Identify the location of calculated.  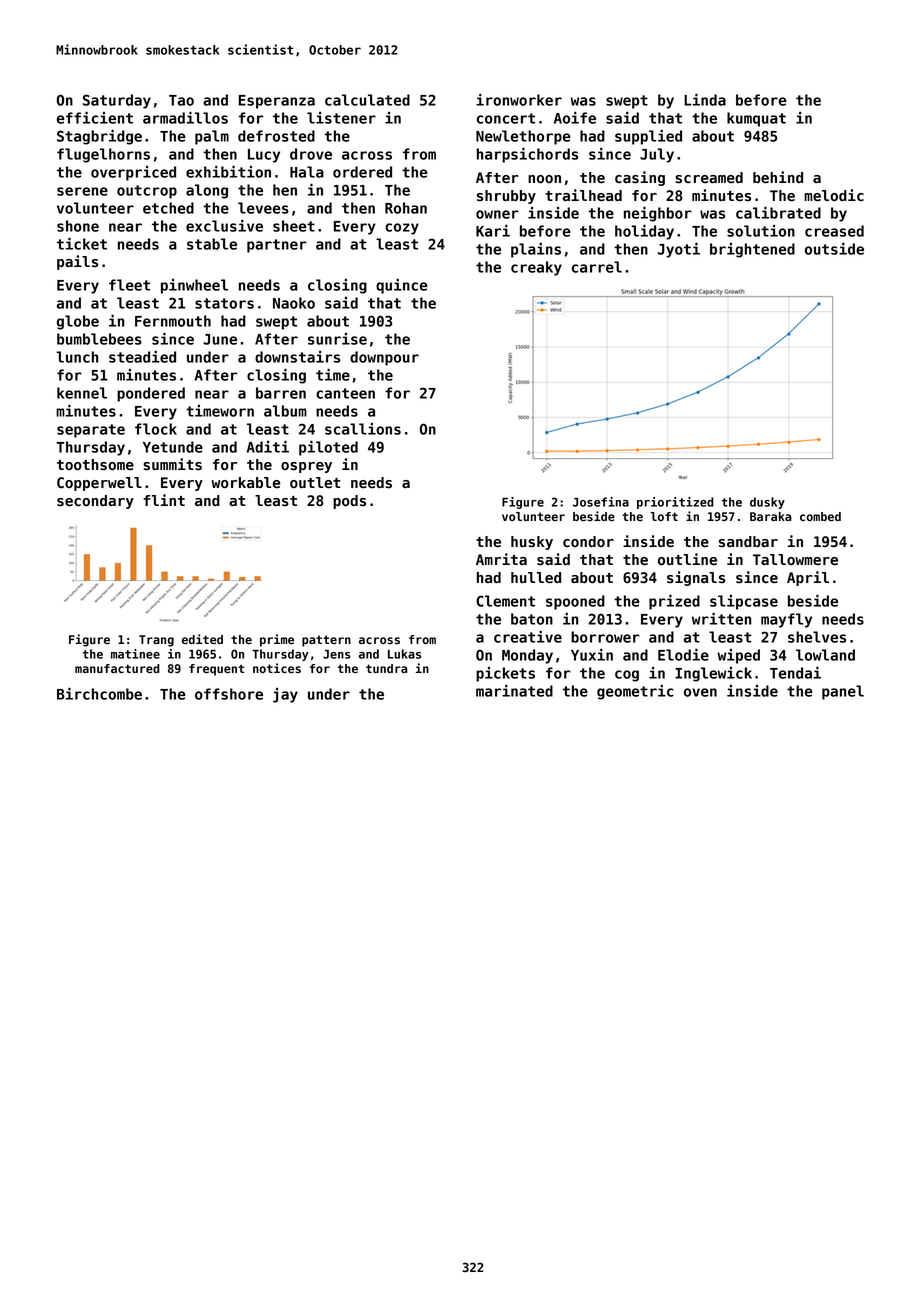
(367, 100).
